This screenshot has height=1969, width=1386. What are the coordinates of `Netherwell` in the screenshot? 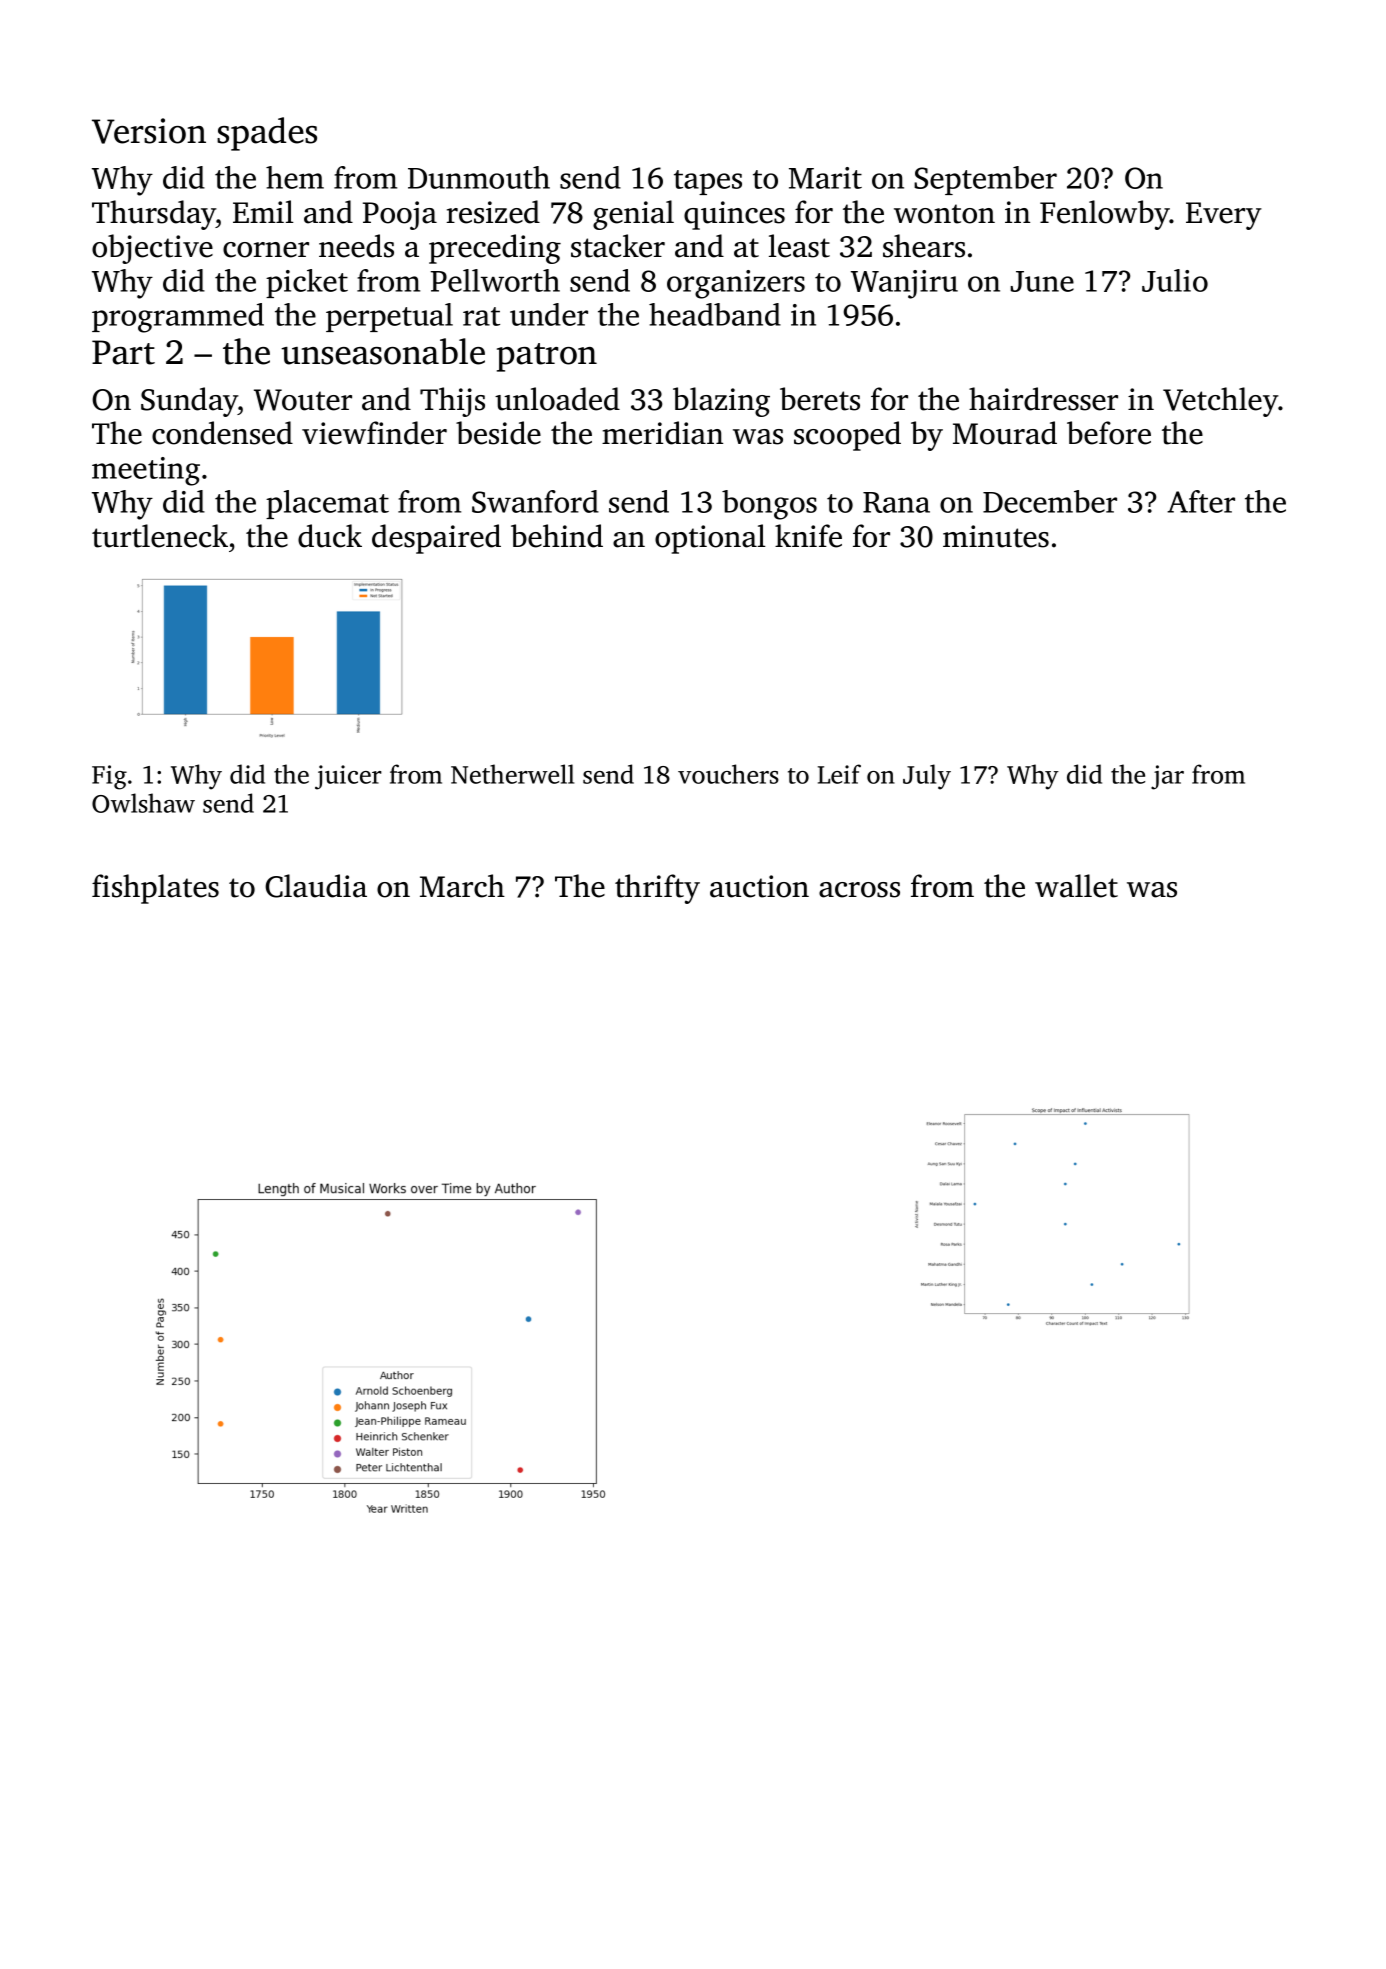 It's located at (512, 774).
